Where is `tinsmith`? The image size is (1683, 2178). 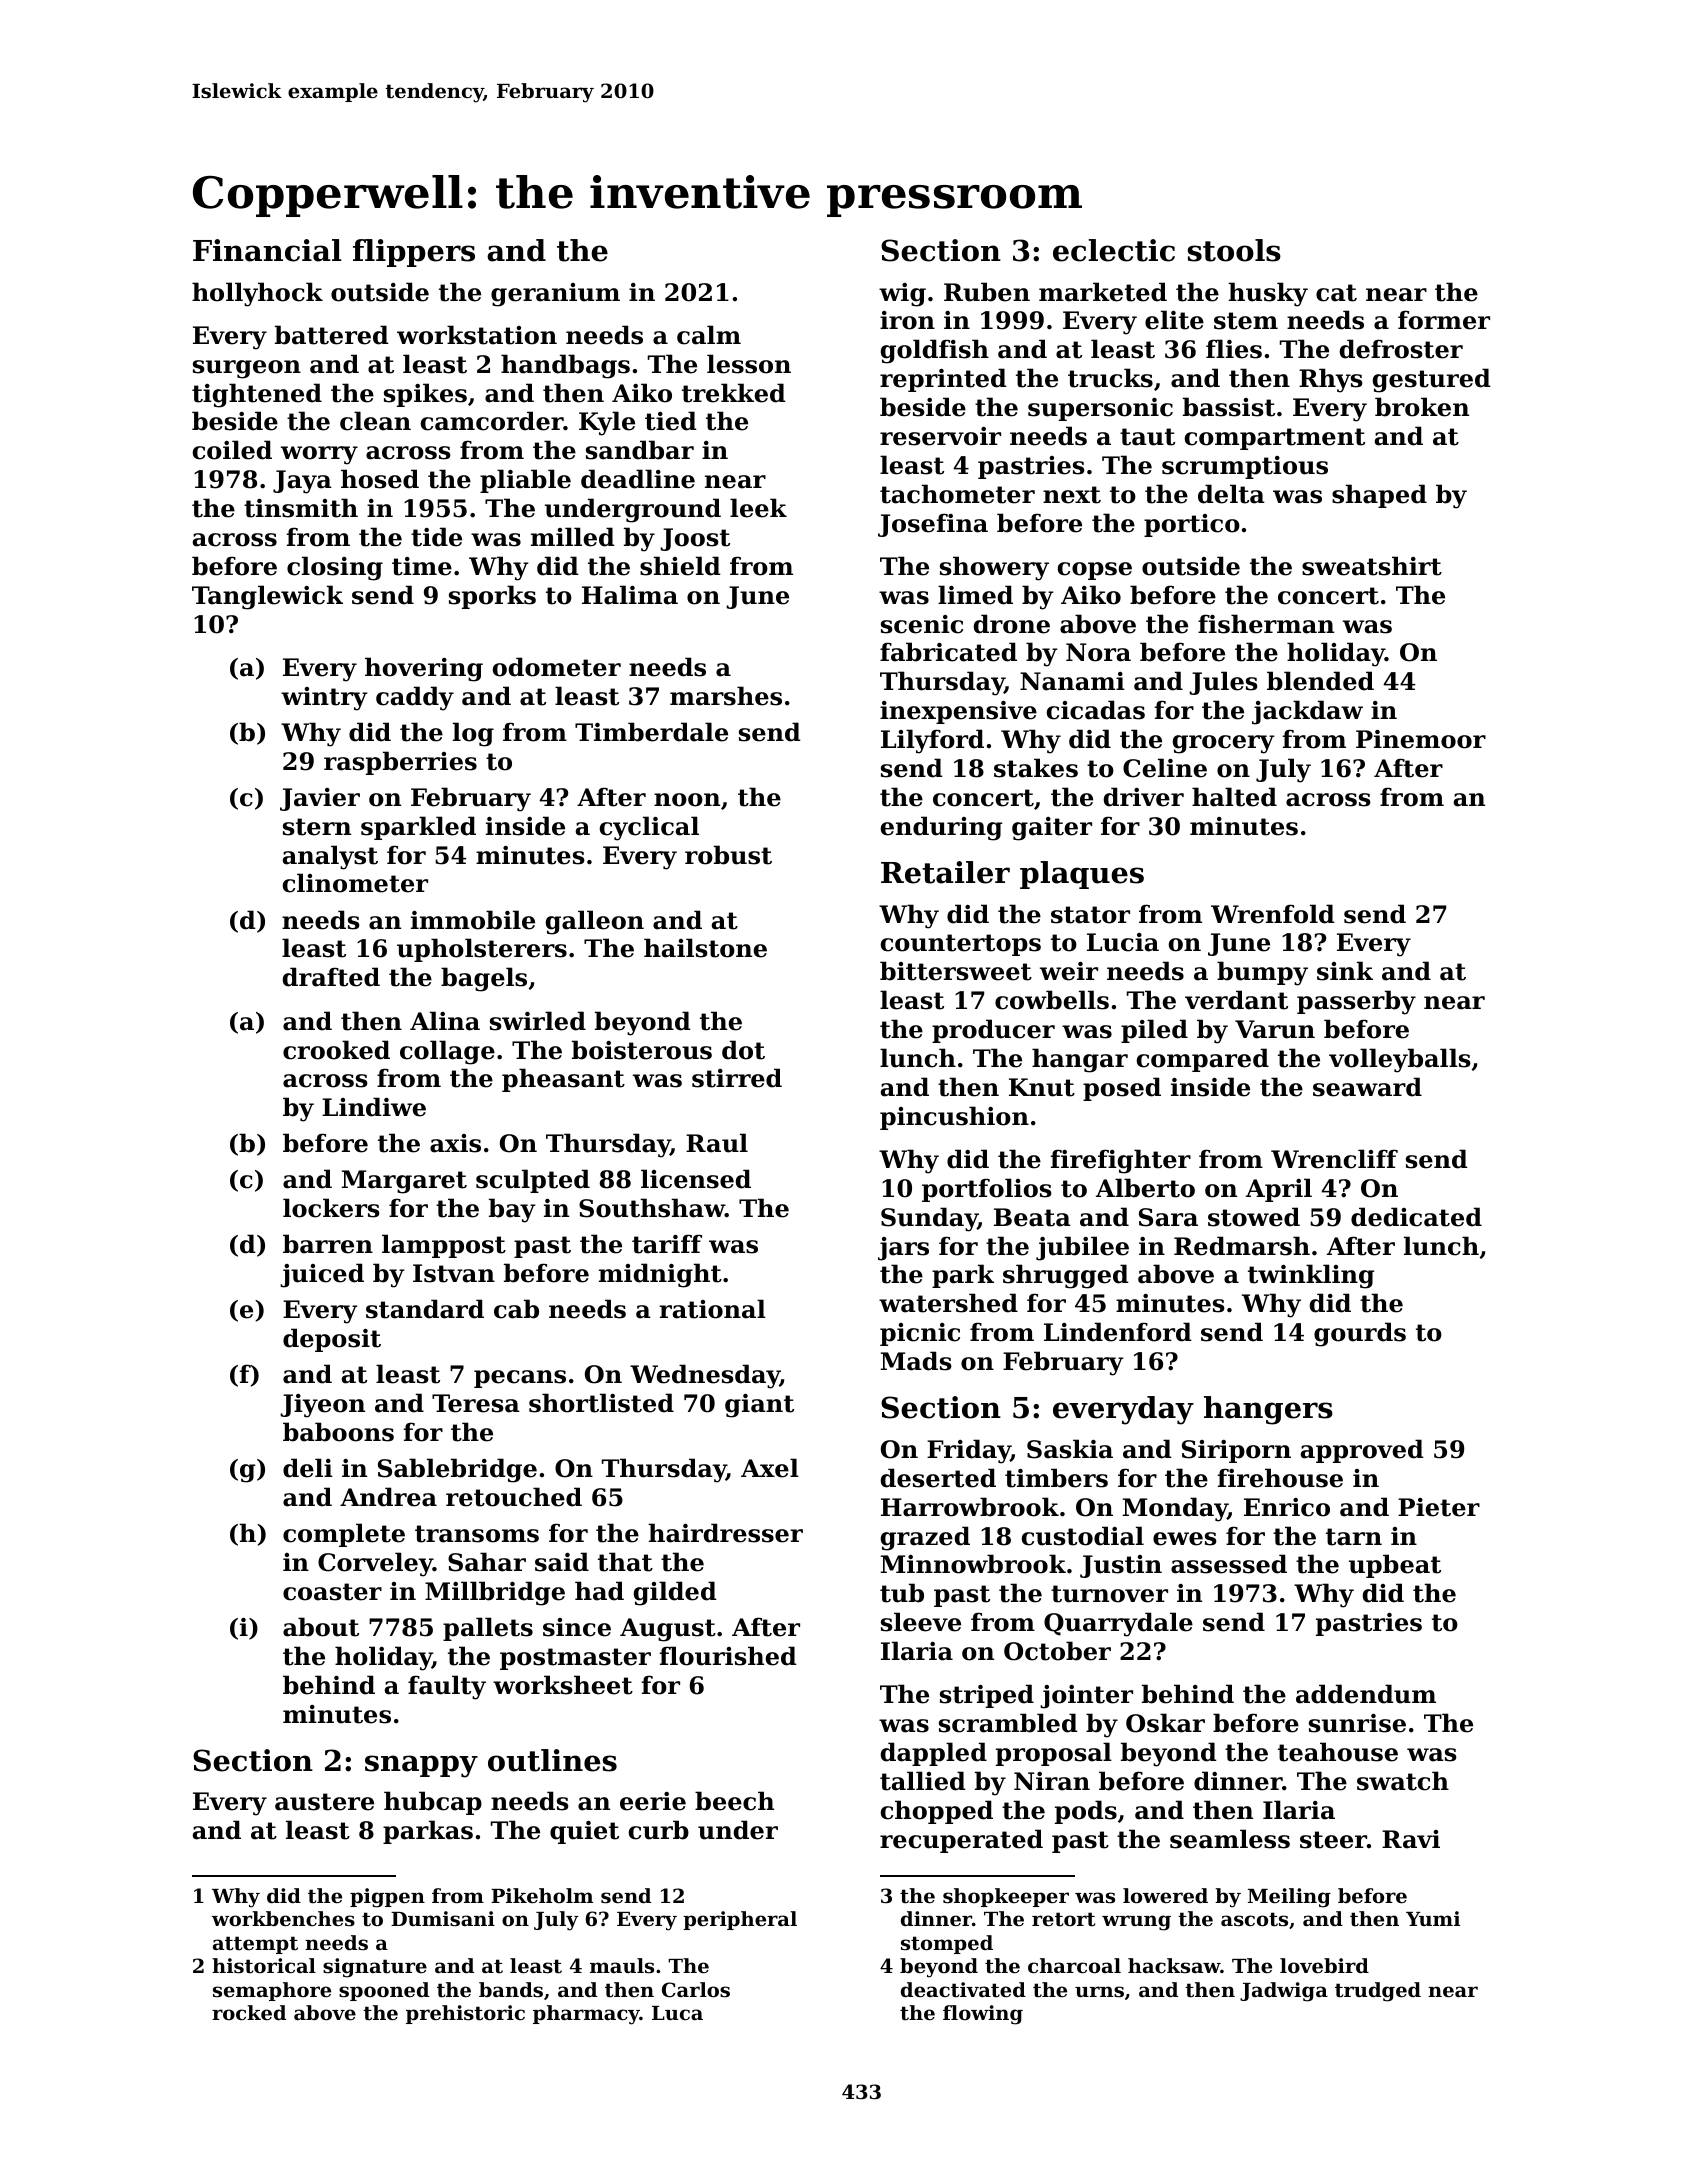 tinsmith is located at coordinates (301, 508).
